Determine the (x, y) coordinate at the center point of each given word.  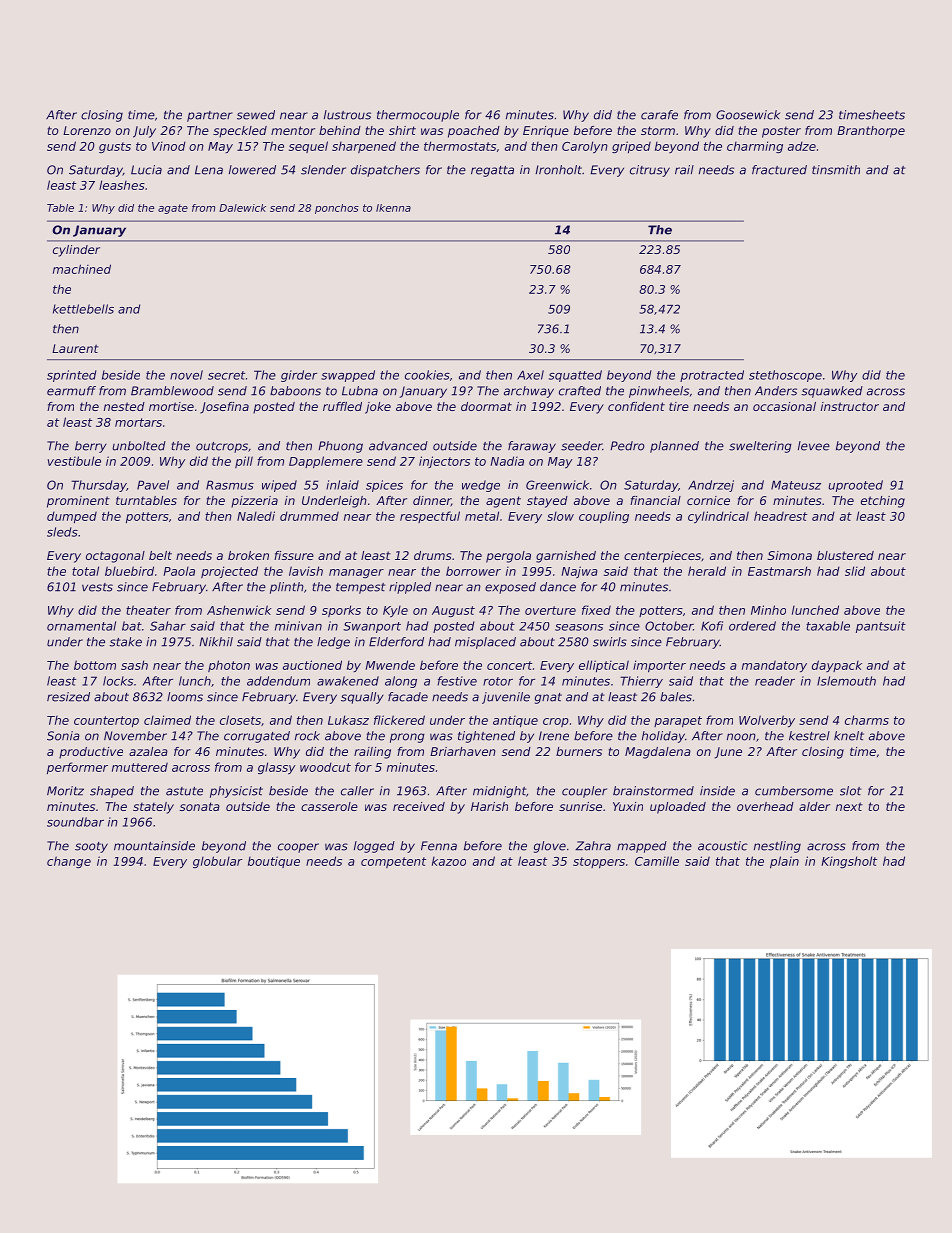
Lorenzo (87, 130)
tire (679, 406)
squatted (575, 376)
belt (160, 555)
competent (393, 862)
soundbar (75, 822)
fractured (779, 170)
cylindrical (718, 517)
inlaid (342, 485)
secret (226, 375)
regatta (492, 171)
